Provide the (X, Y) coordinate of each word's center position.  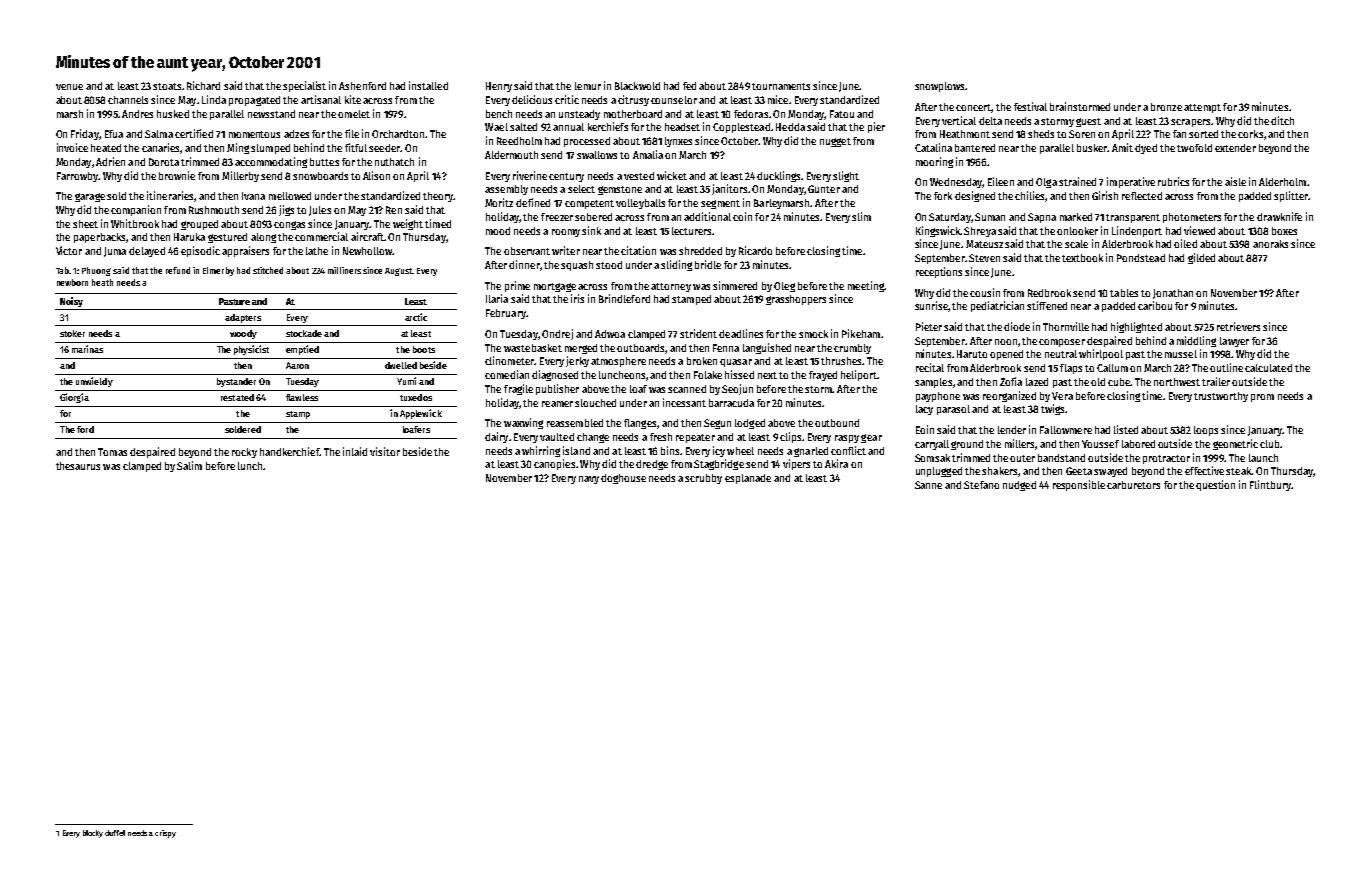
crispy (165, 834)
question (1215, 485)
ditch (1282, 120)
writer (566, 250)
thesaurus (78, 466)
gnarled (811, 452)
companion (136, 210)
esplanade (748, 479)
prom (1262, 398)
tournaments (781, 86)
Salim (189, 465)
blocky (93, 834)
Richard (203, 85)
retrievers (1238, 326)
